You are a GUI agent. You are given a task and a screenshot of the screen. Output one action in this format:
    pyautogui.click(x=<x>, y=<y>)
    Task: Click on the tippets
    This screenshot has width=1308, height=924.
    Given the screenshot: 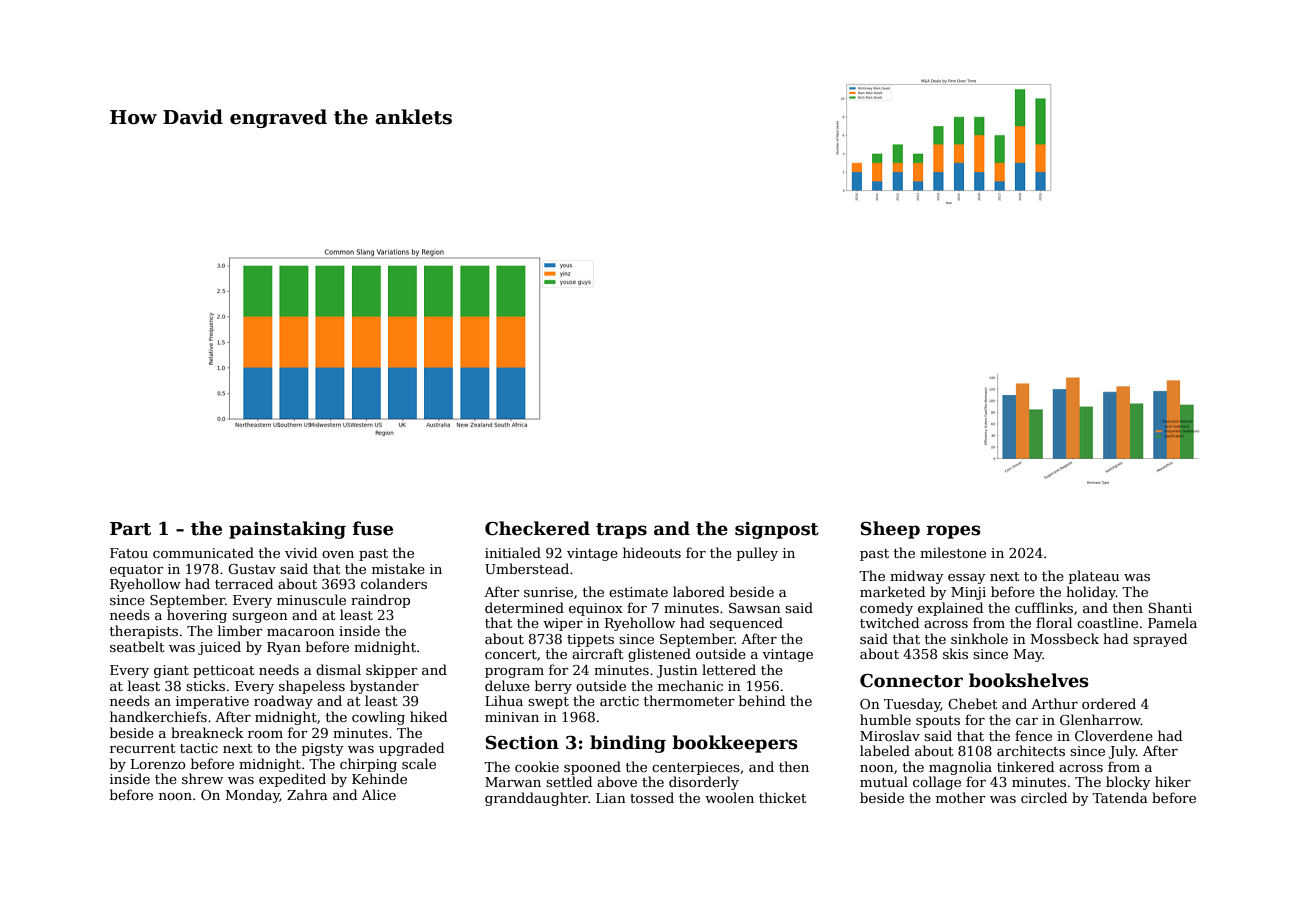 What is the action you would take?
    pyautogui.click(x=590, y=640)
